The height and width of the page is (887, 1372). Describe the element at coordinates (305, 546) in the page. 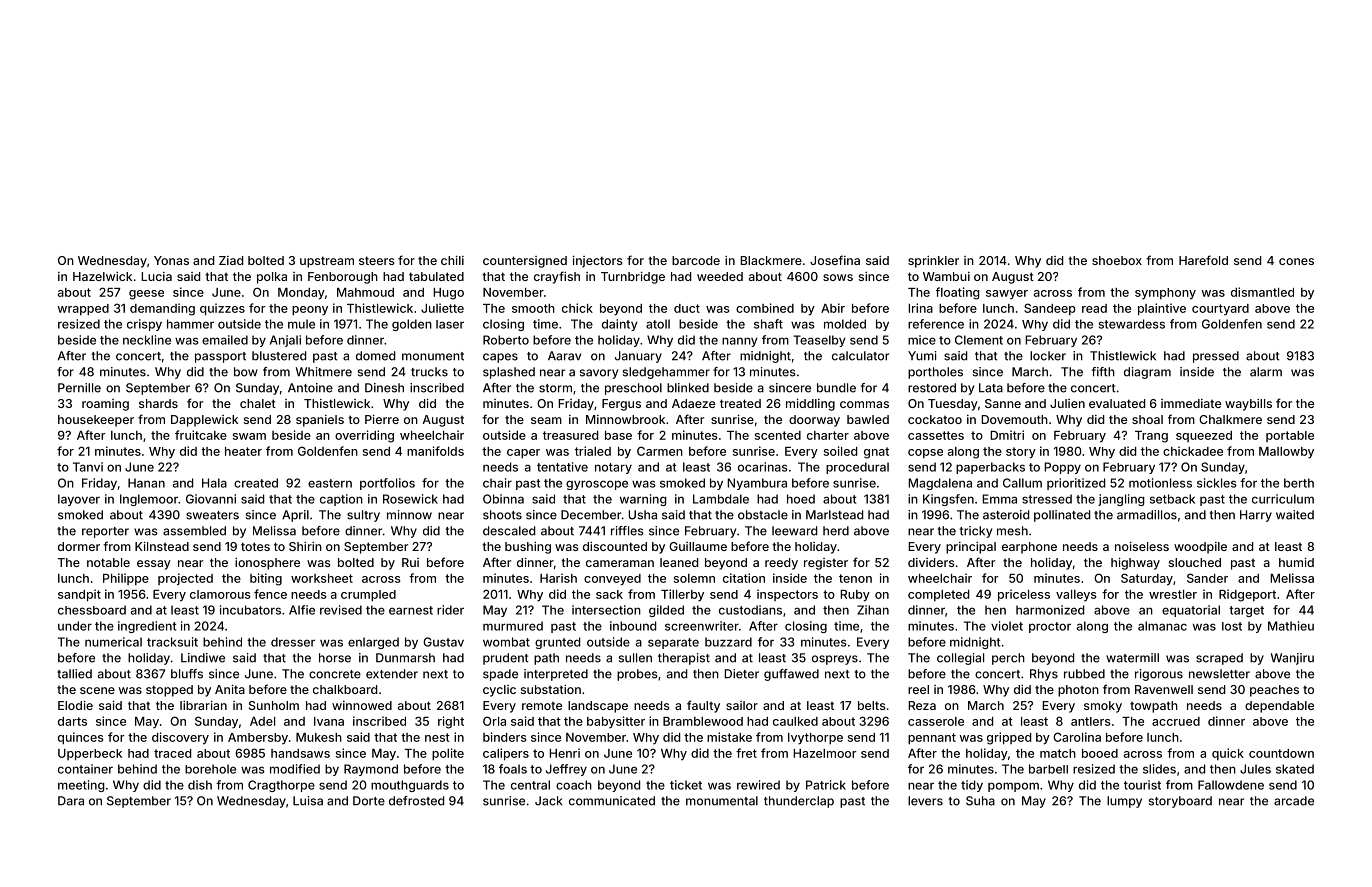

I see `Shirin` at that location.
